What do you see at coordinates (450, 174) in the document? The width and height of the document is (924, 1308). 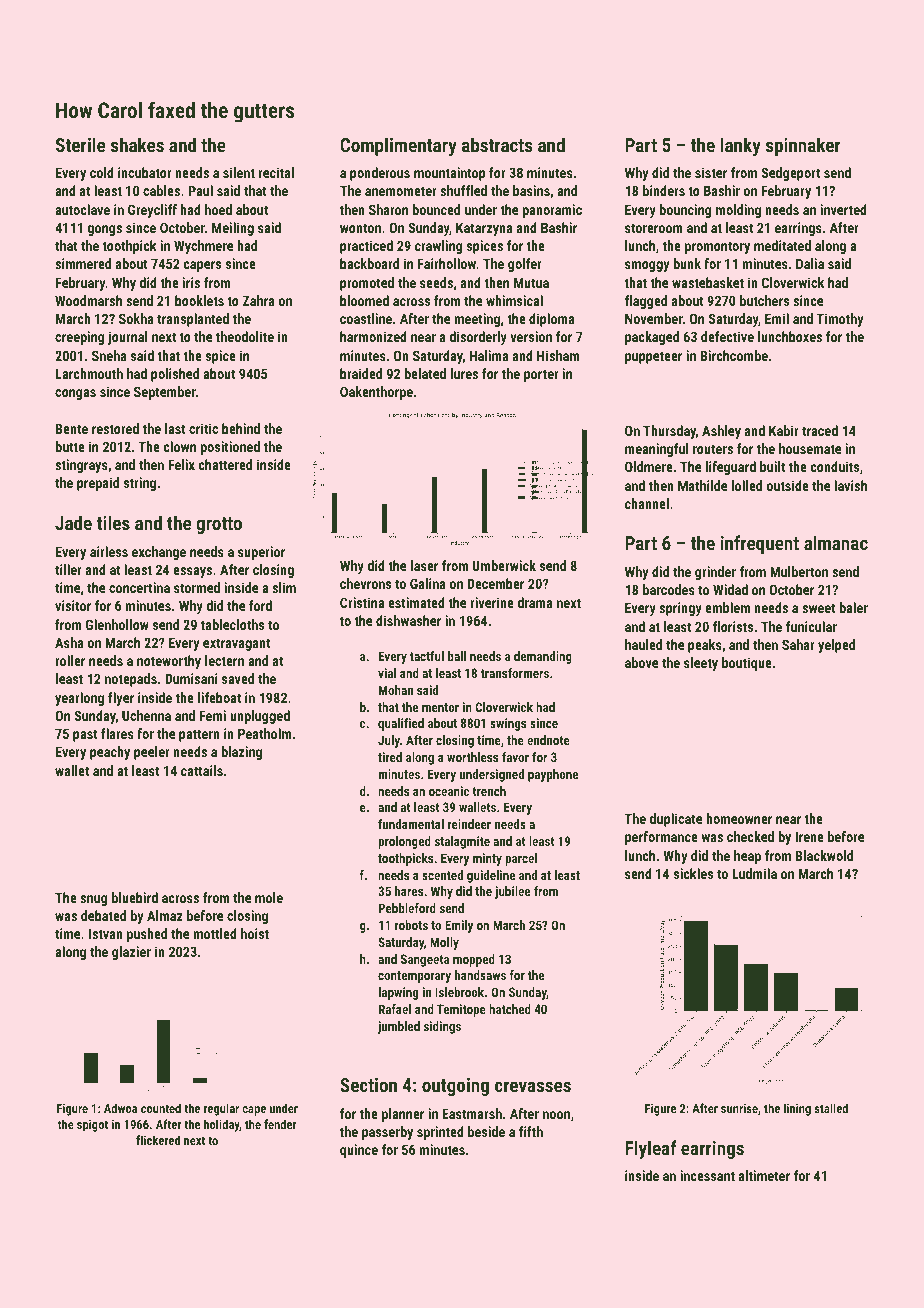 I see `mountaintop` at bounding box center [450, 174].
